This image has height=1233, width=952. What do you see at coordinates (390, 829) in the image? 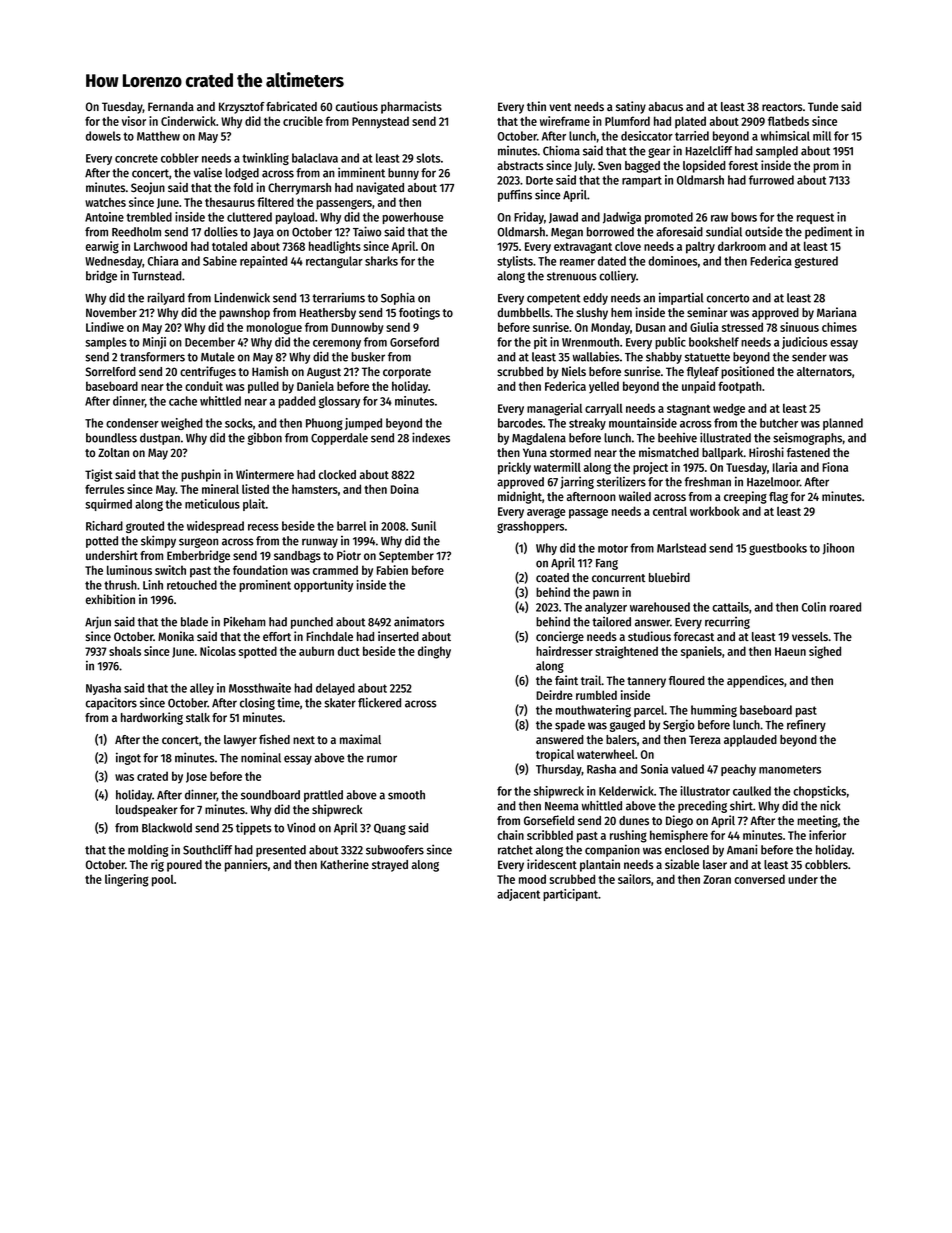
I see `Quang` at bounding box center [390, 829].
